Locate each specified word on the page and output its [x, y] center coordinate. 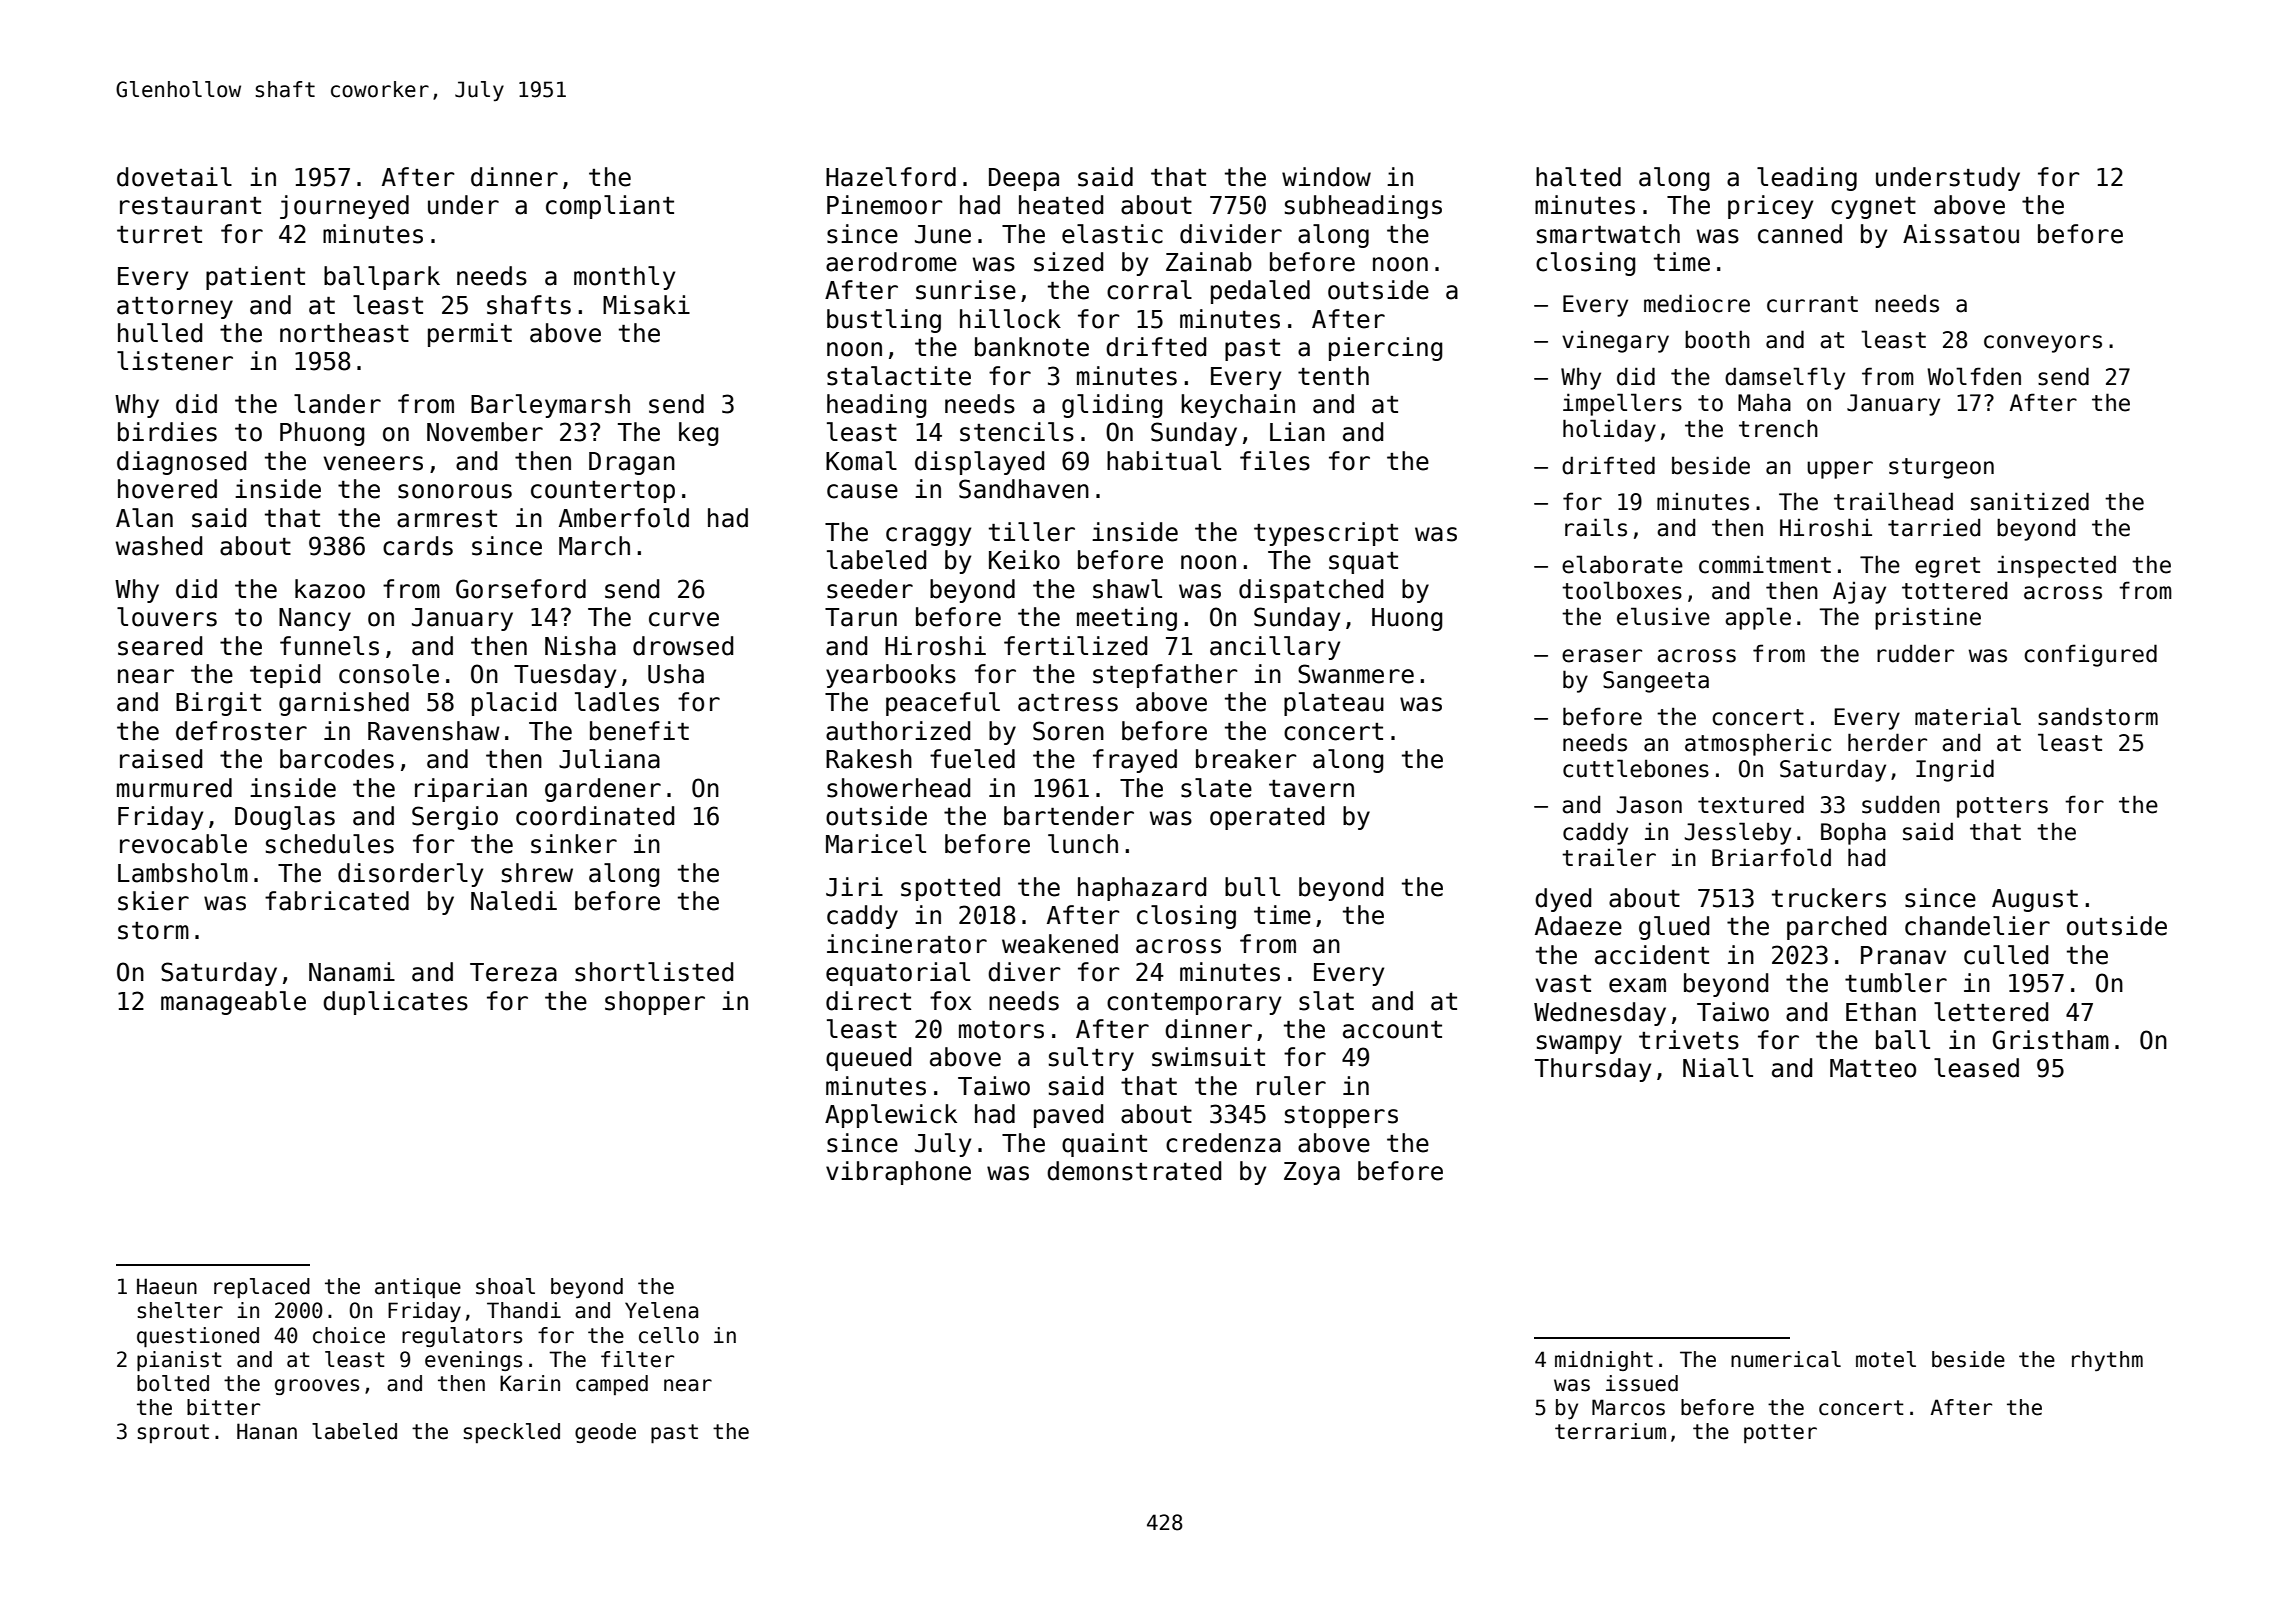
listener [175, 361]
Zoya [1312, 1173]
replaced [262, 1288]
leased [1976, 1068]
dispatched [1311, 591]
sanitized [2030, 501]
